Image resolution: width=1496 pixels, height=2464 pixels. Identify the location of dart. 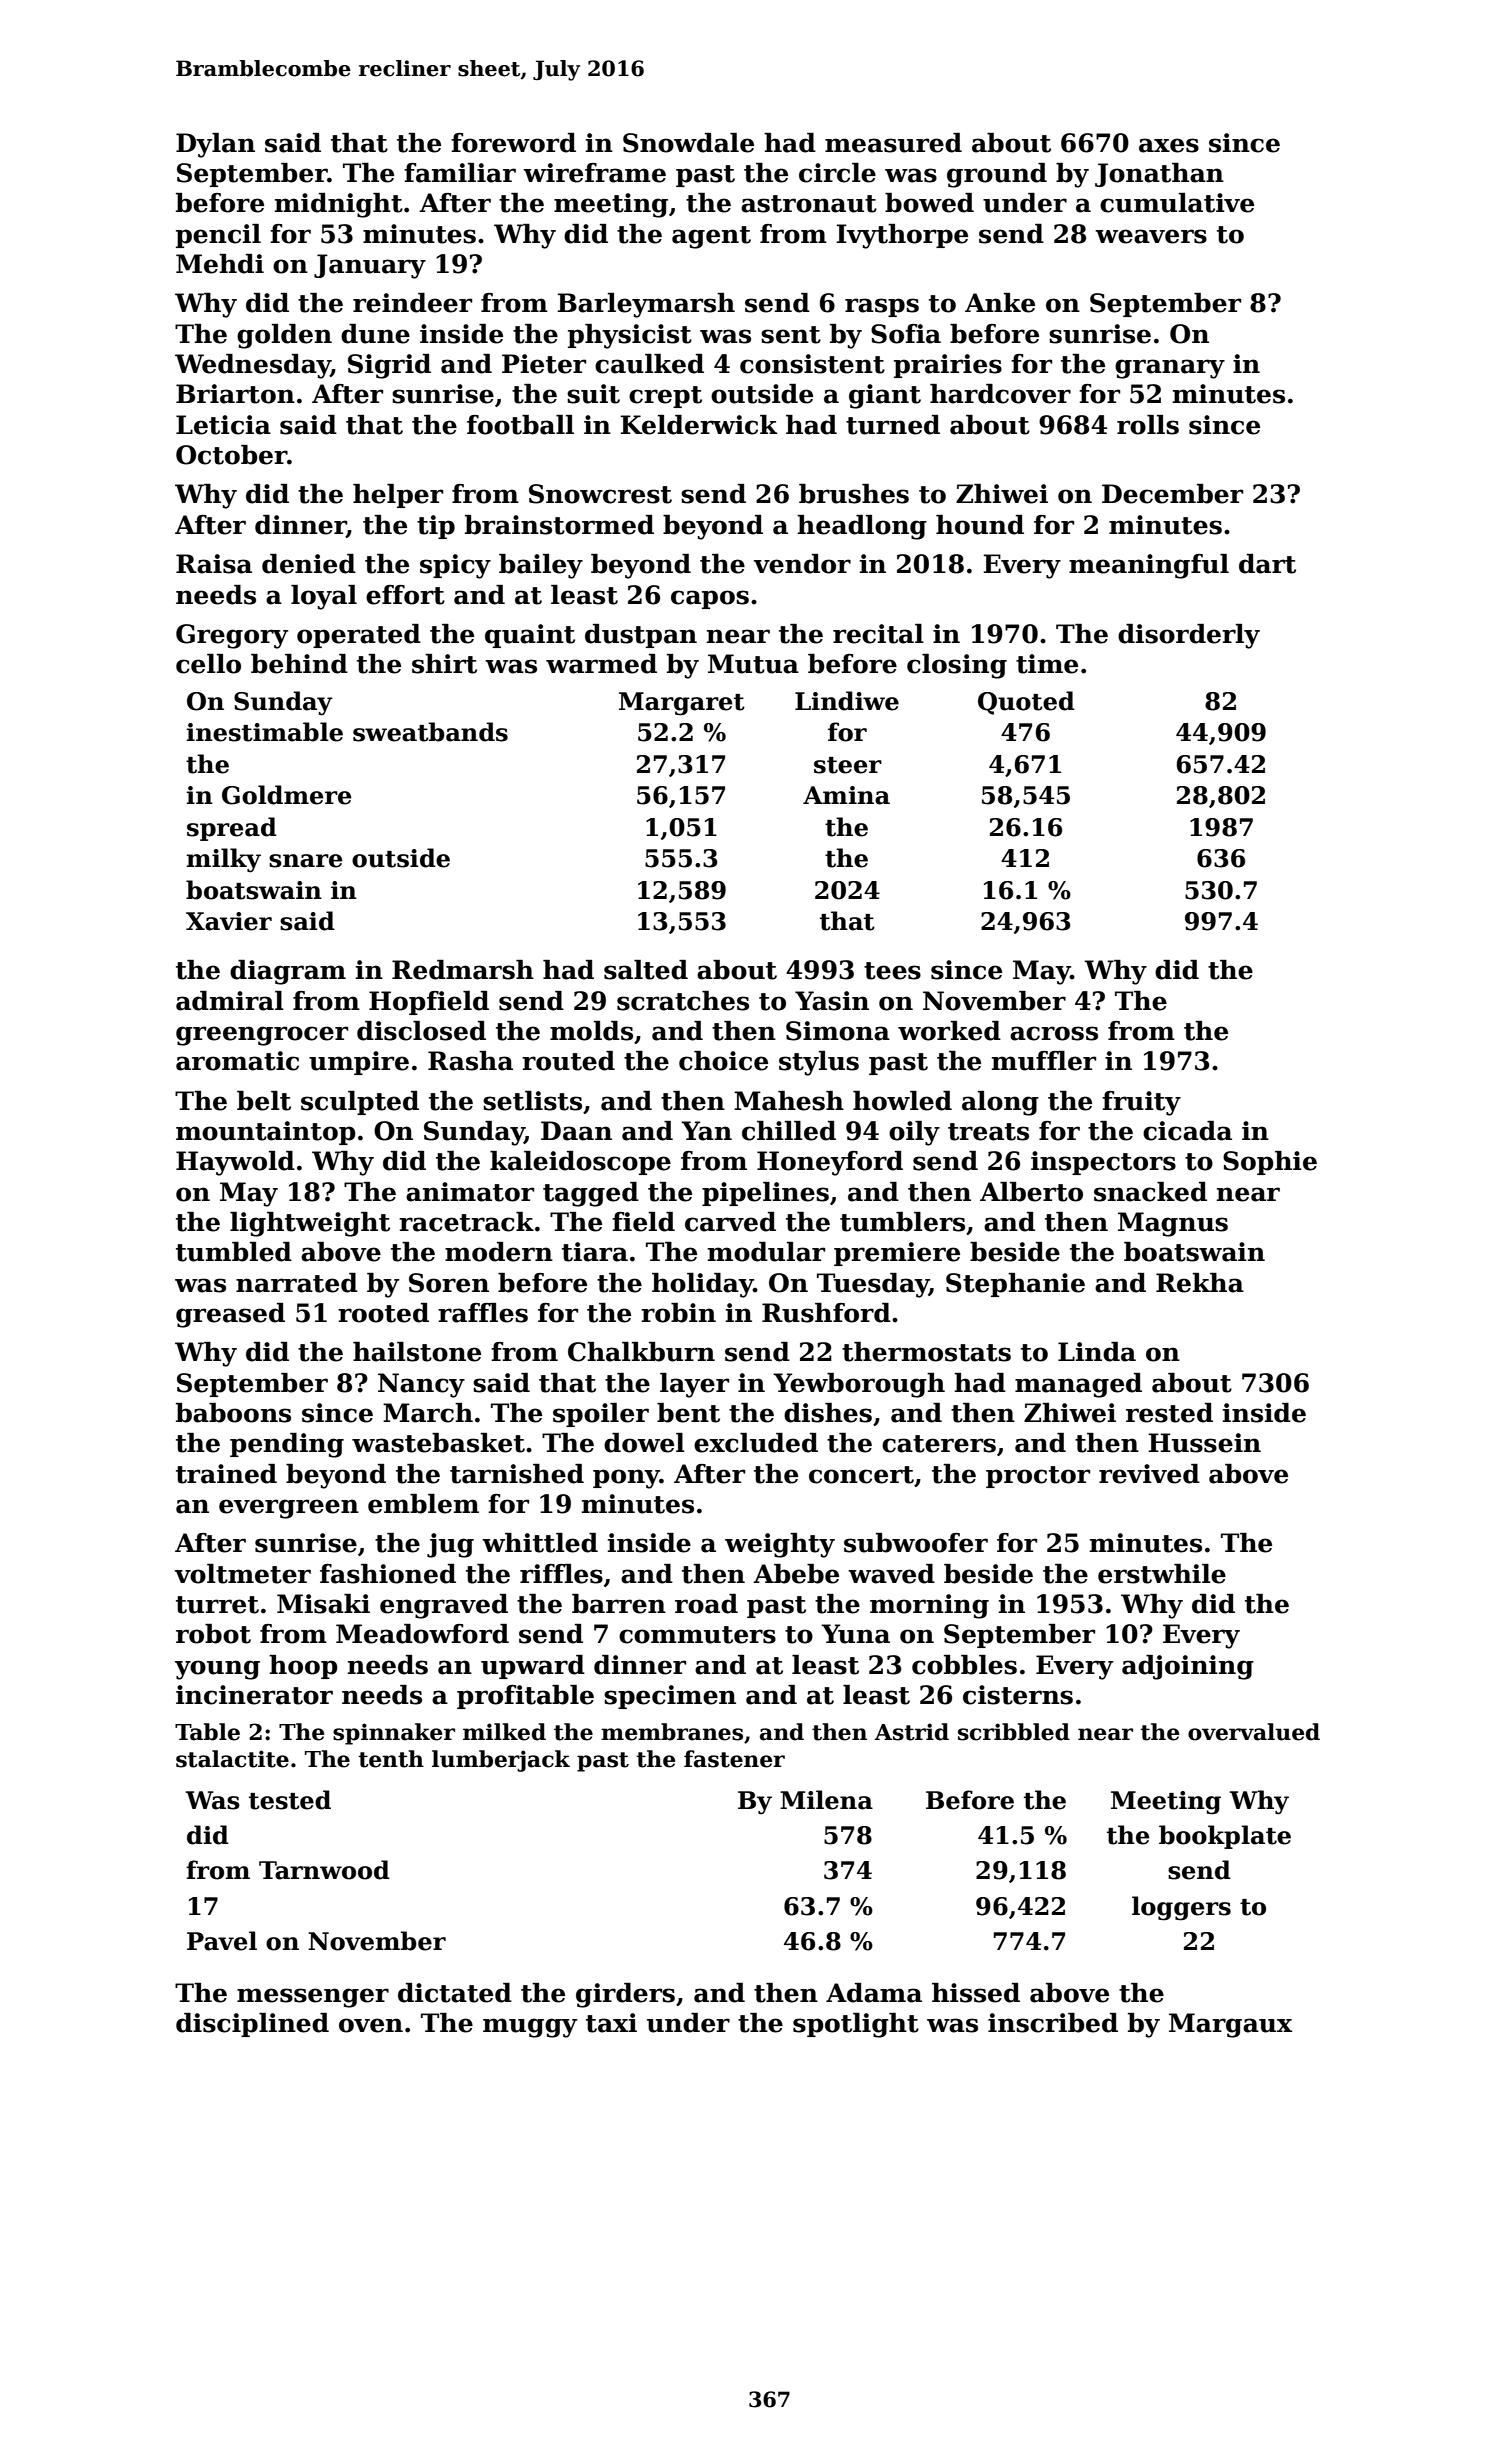
(1267, 564).
